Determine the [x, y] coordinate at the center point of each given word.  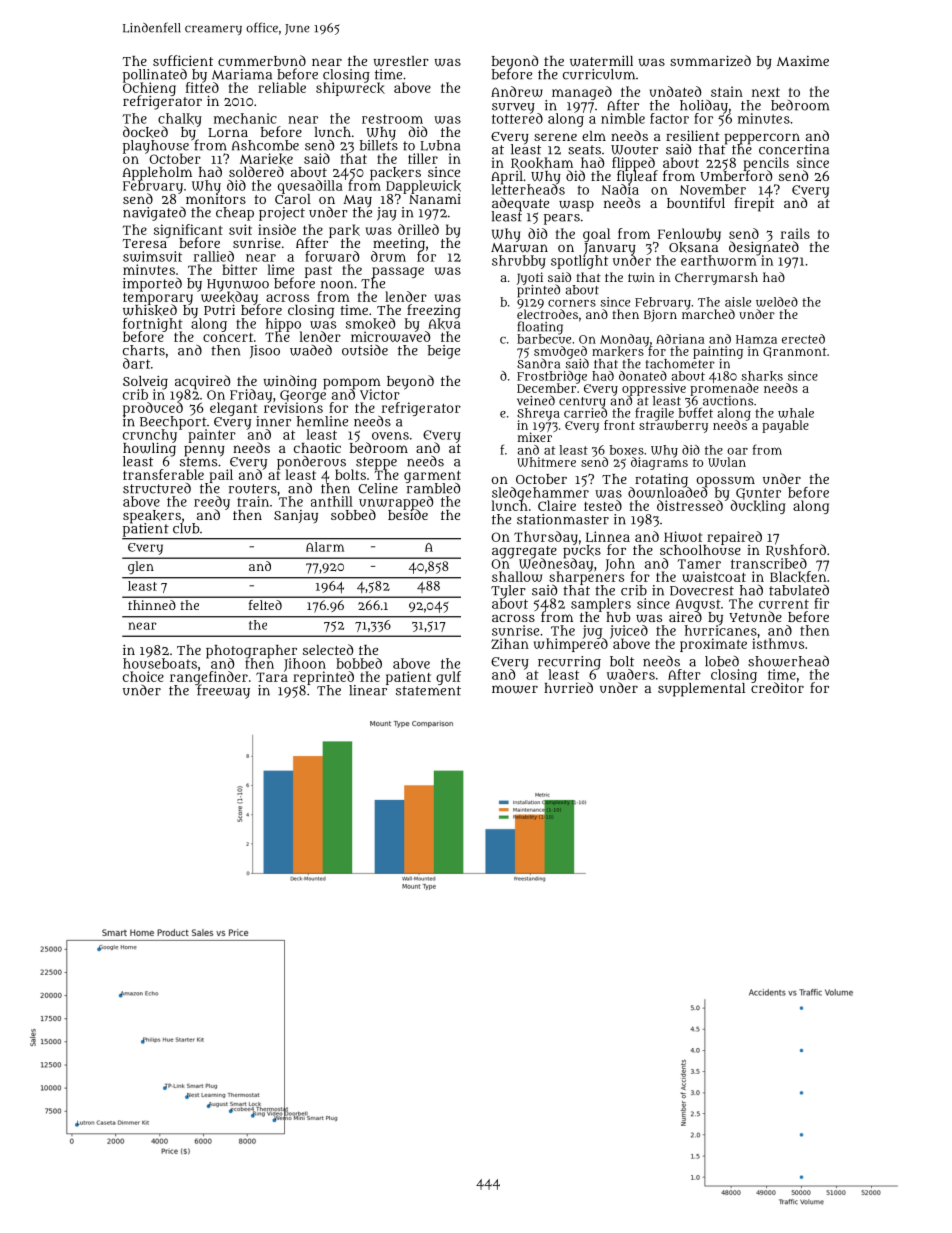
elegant [233, 409]
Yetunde [755, 616]
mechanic [245, 118]
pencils [766, 164]
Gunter [758, 494]
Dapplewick [423, 187]
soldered [256, 171]
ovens [390, 436]
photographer [251, 651]
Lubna [440, 145]
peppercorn [762, 138]
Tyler [508, 592]
